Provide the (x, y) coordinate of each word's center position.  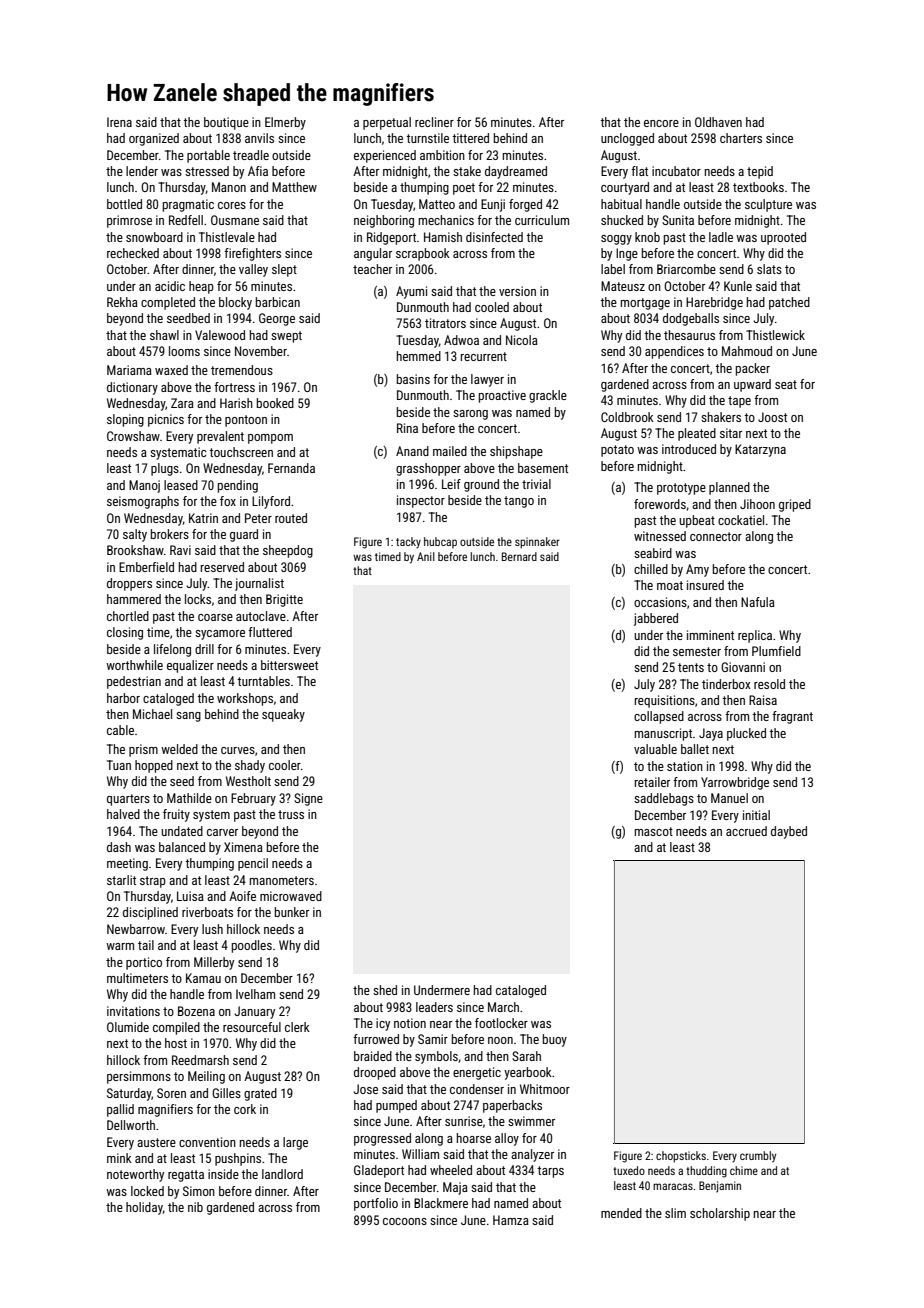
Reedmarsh (200, 1060)
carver (222, 832)
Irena (119, 122)
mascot (654, 831)
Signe (308, 799)
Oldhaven (718, 122)
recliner (434, 122)
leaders (434, 1007)
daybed (789, 832)
